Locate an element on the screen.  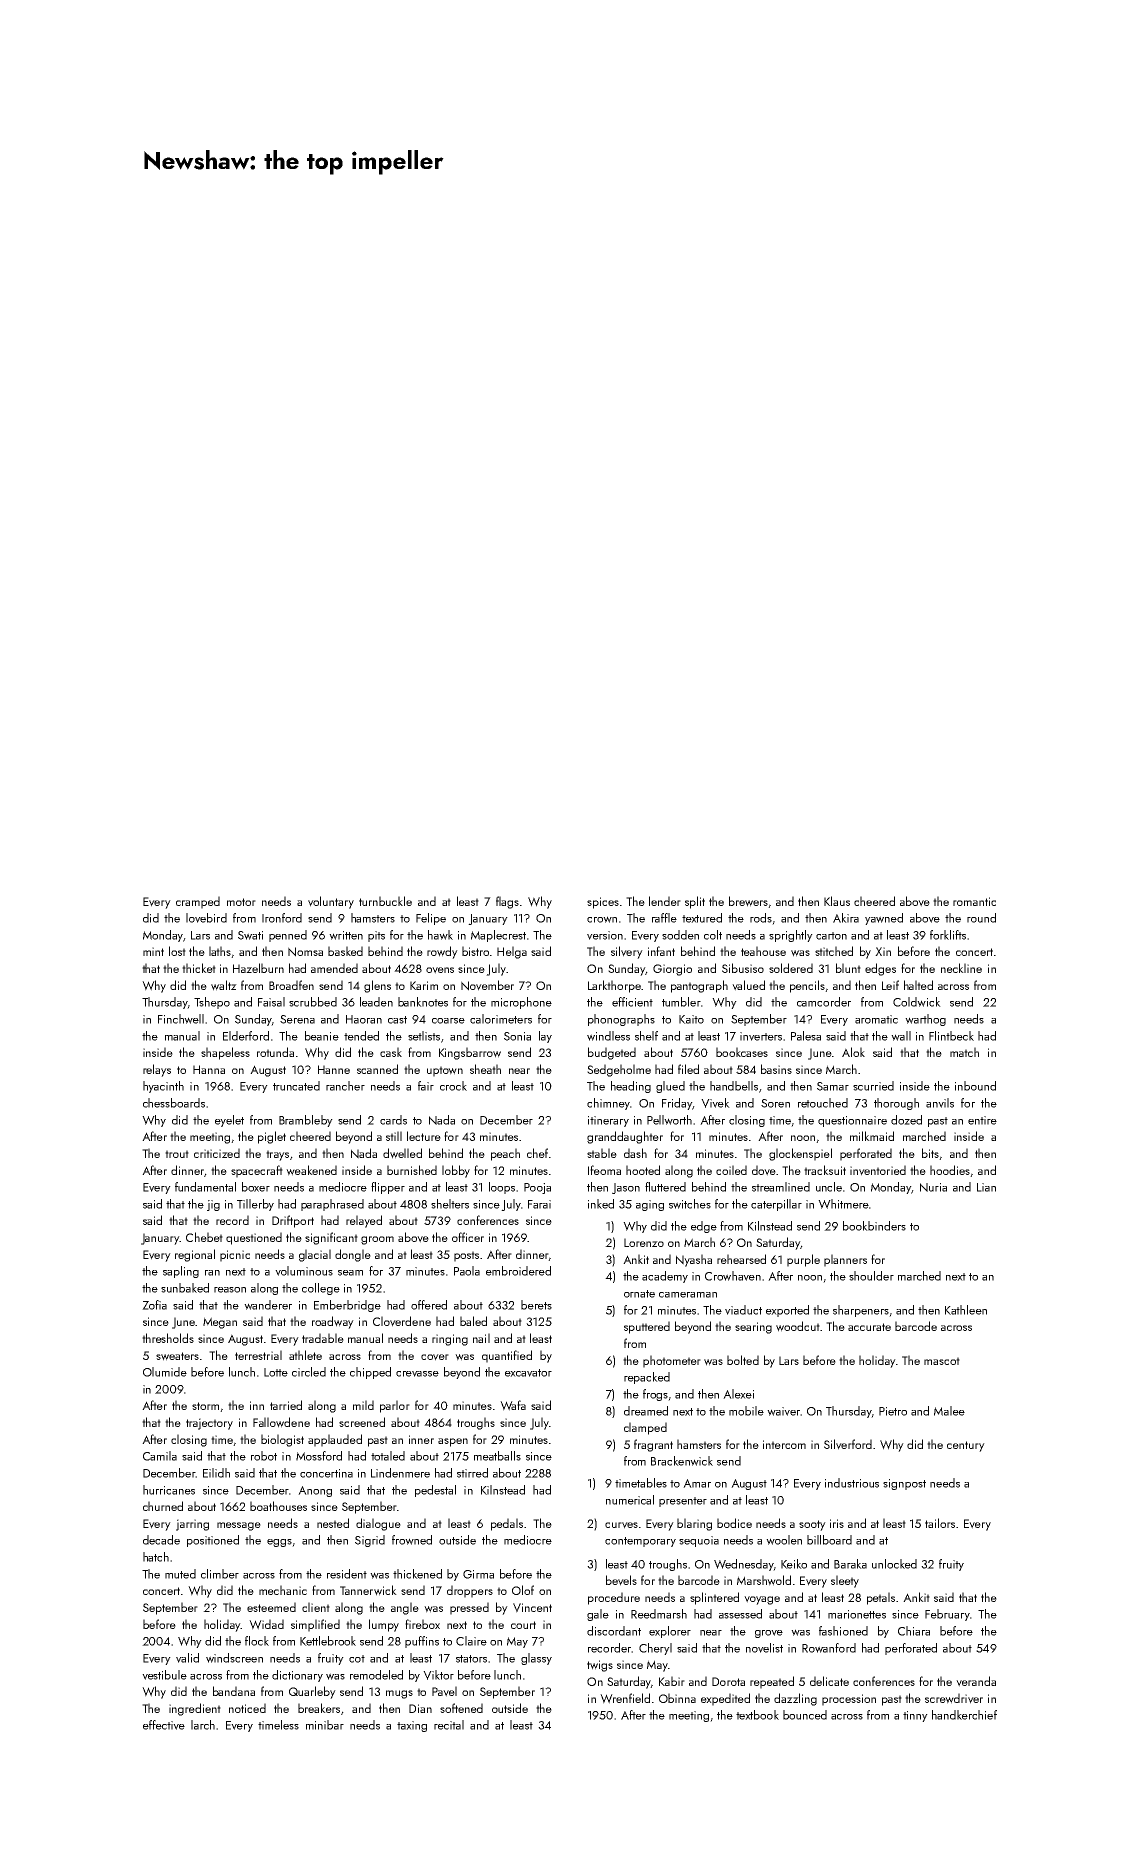
breakers is located at coordinates (319, 1708).
